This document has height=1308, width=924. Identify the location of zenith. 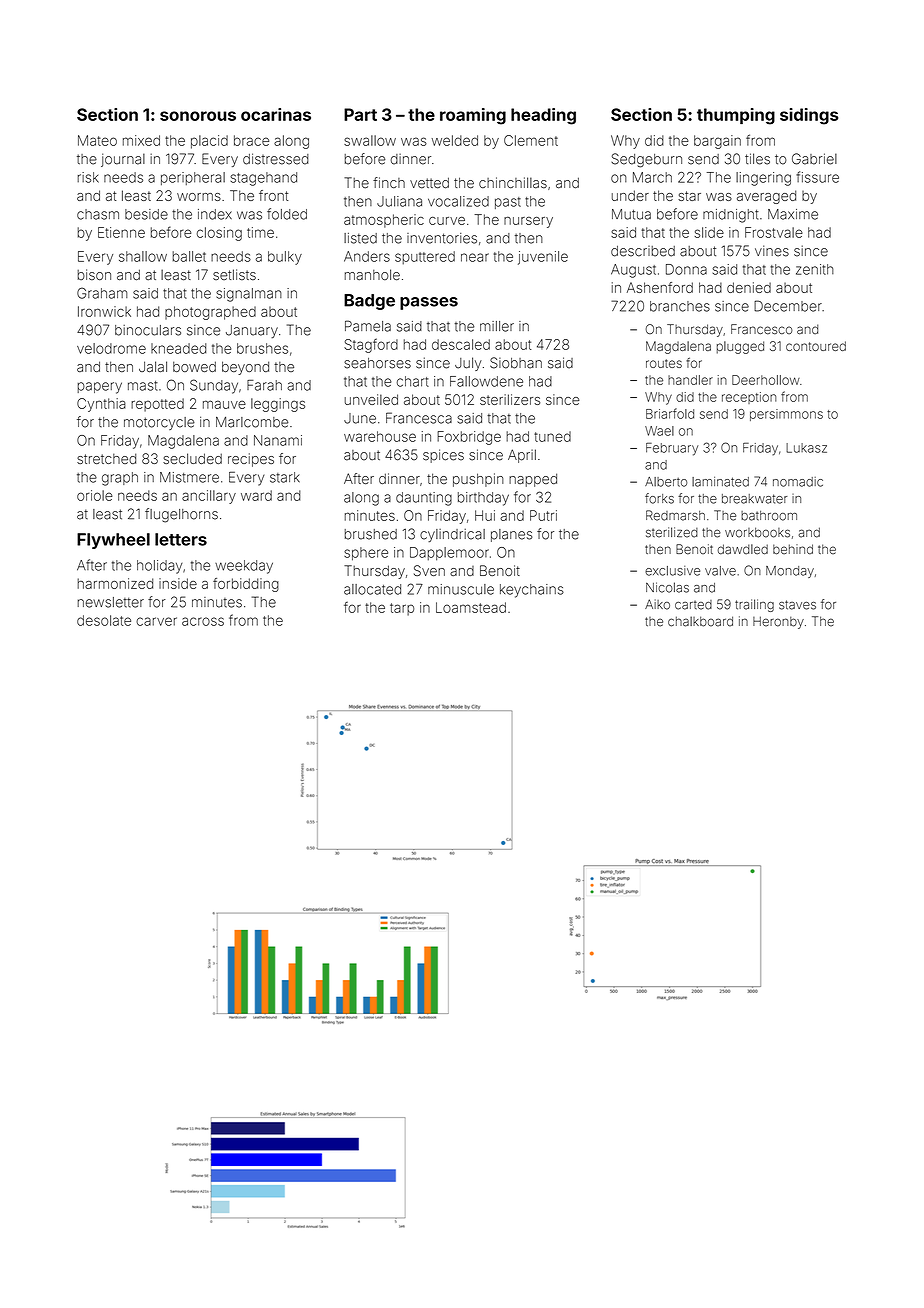
(815, 269).
